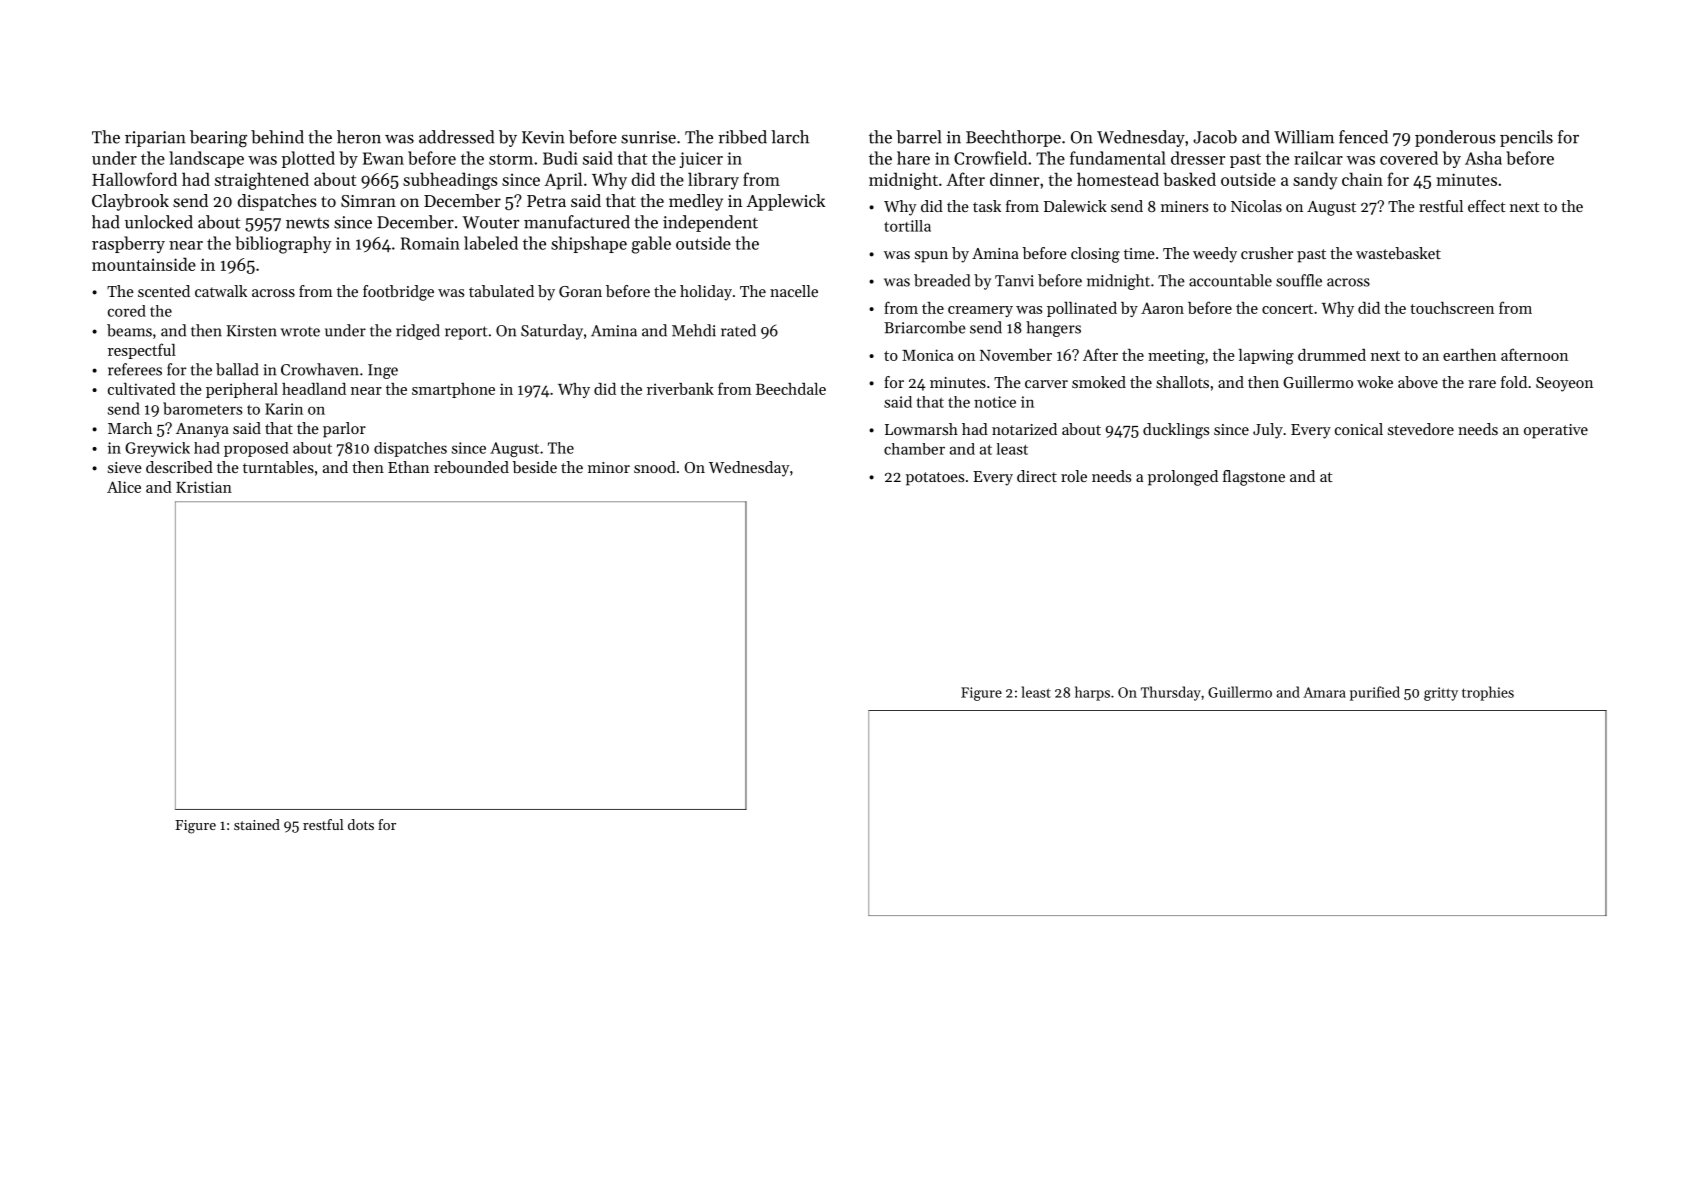 This image has height=1201, width=1698. What do you see at coordinates (344, 430) in the image?
I see `parlor` at bounding box center [344, 430].
